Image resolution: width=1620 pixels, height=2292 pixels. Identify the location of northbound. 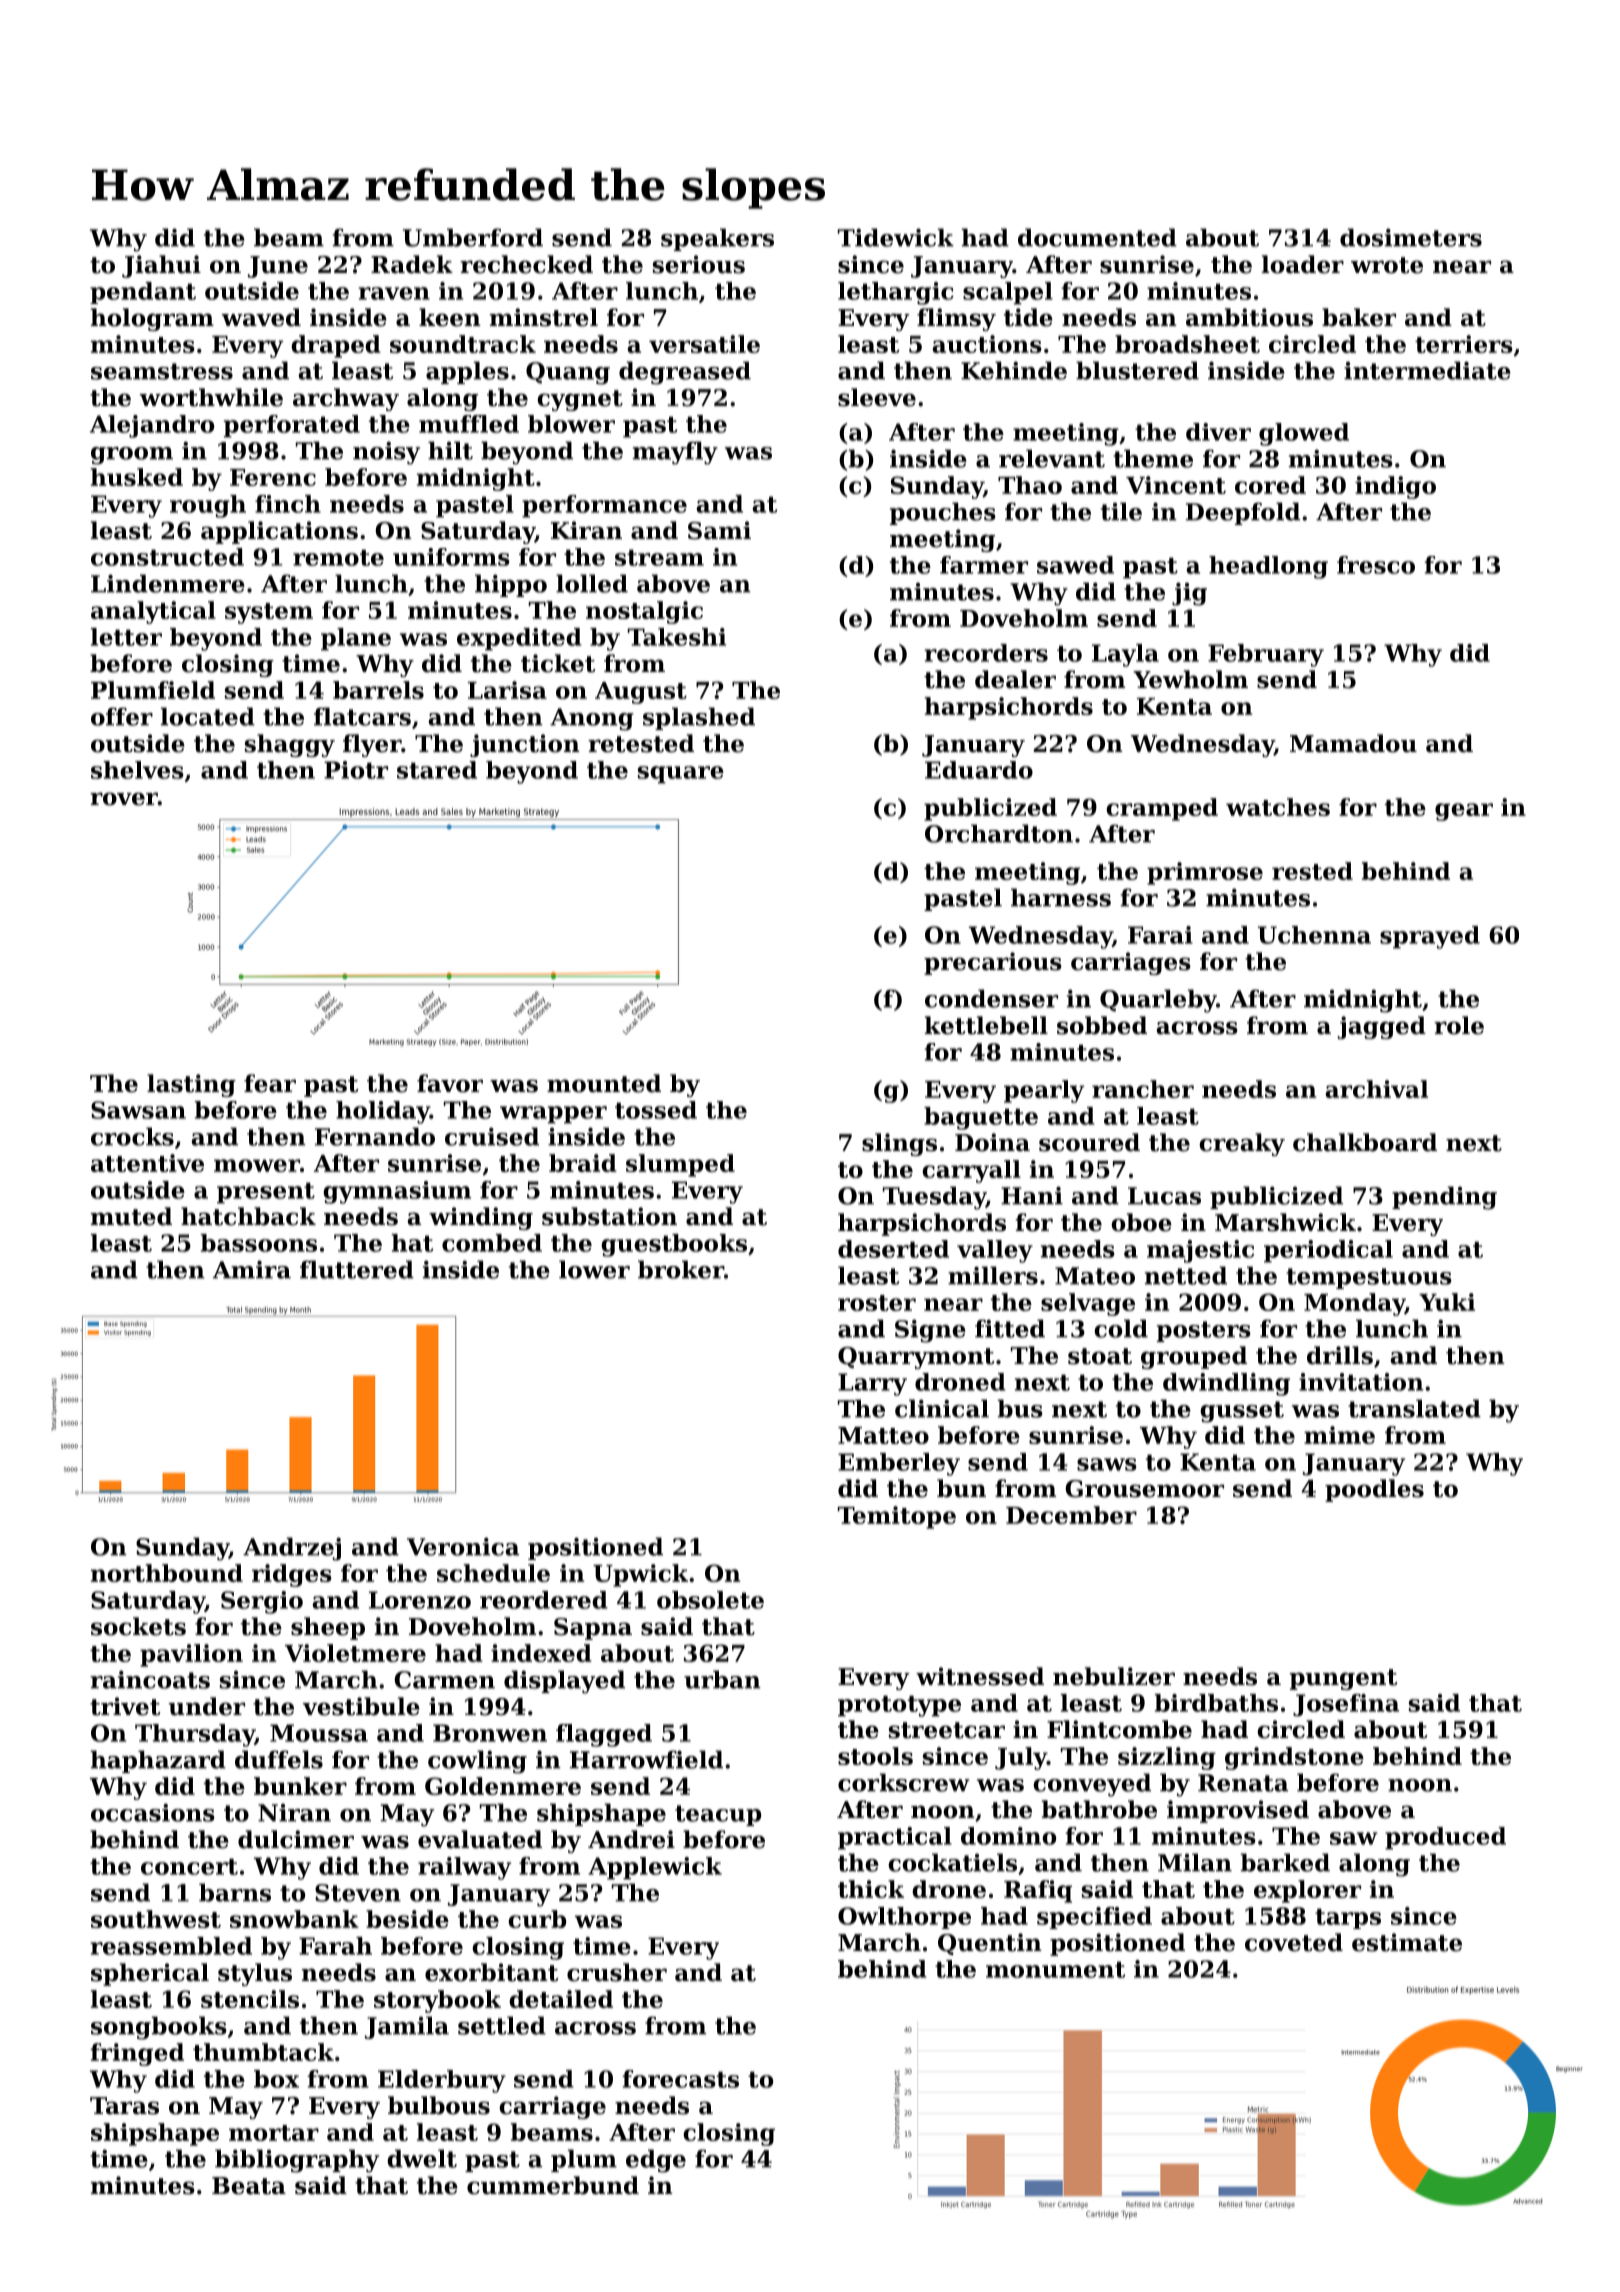
(167, 1573).
